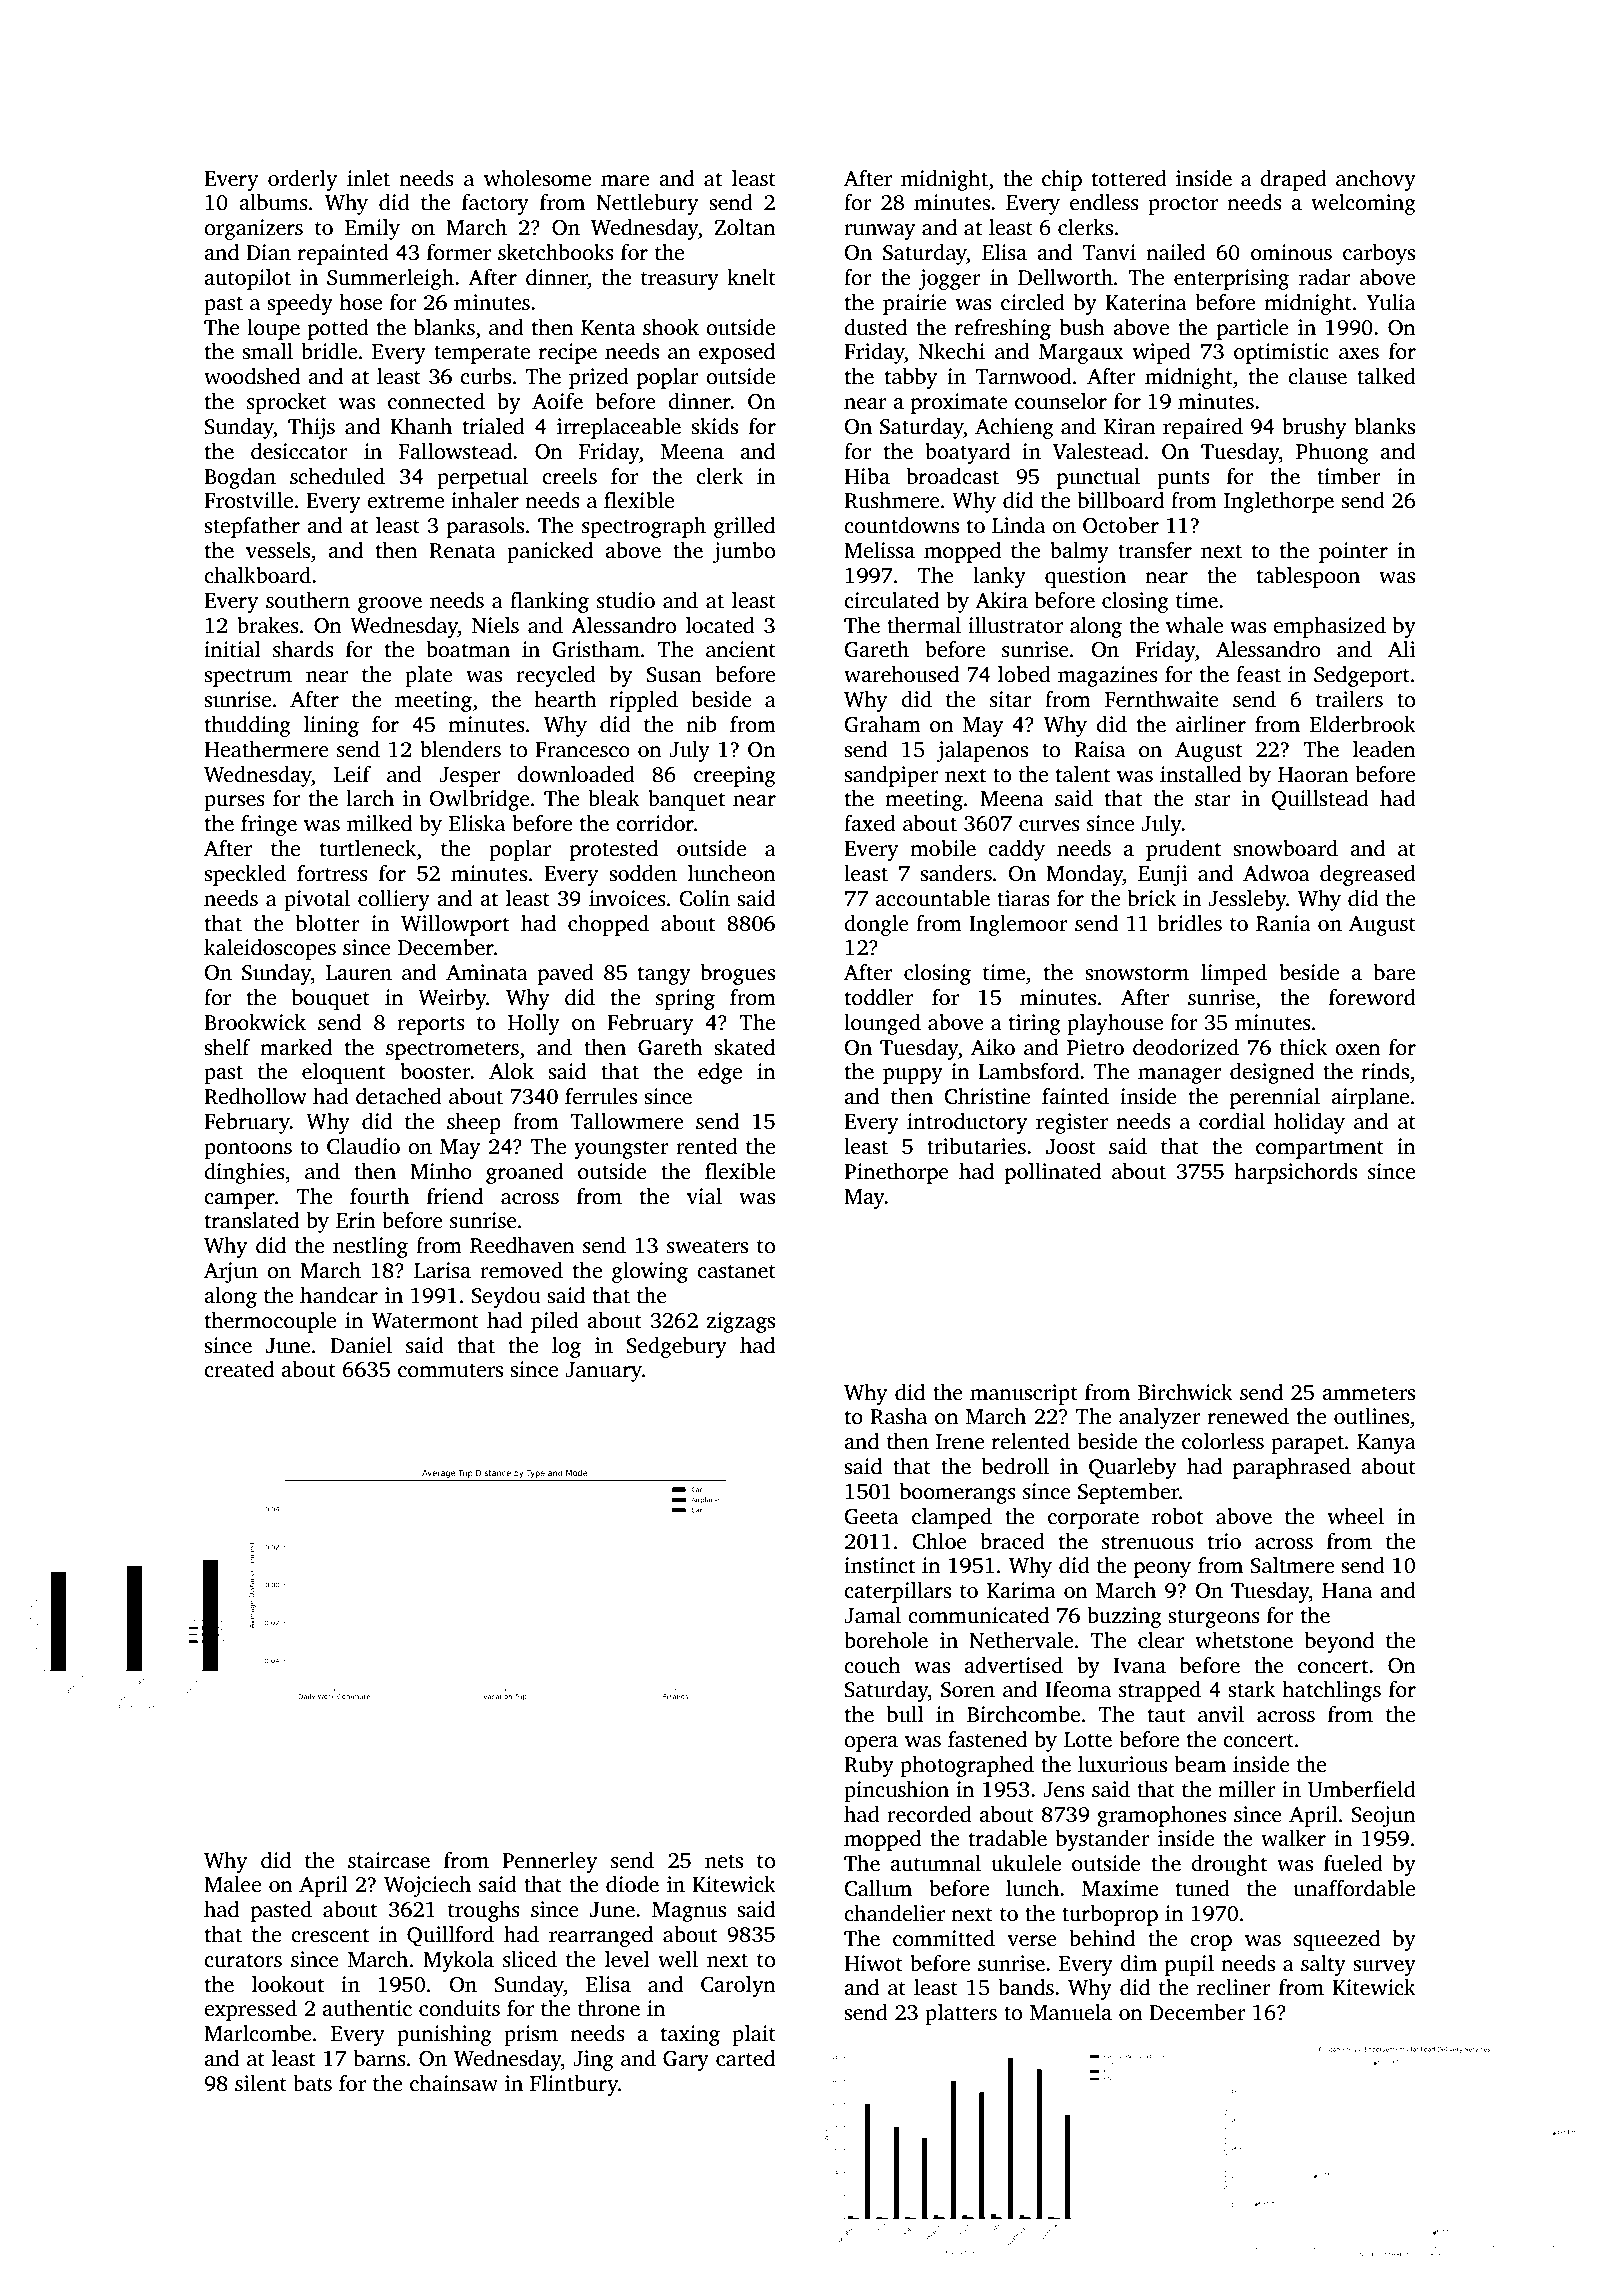  I want to click on inlet, so click(368, 178).
